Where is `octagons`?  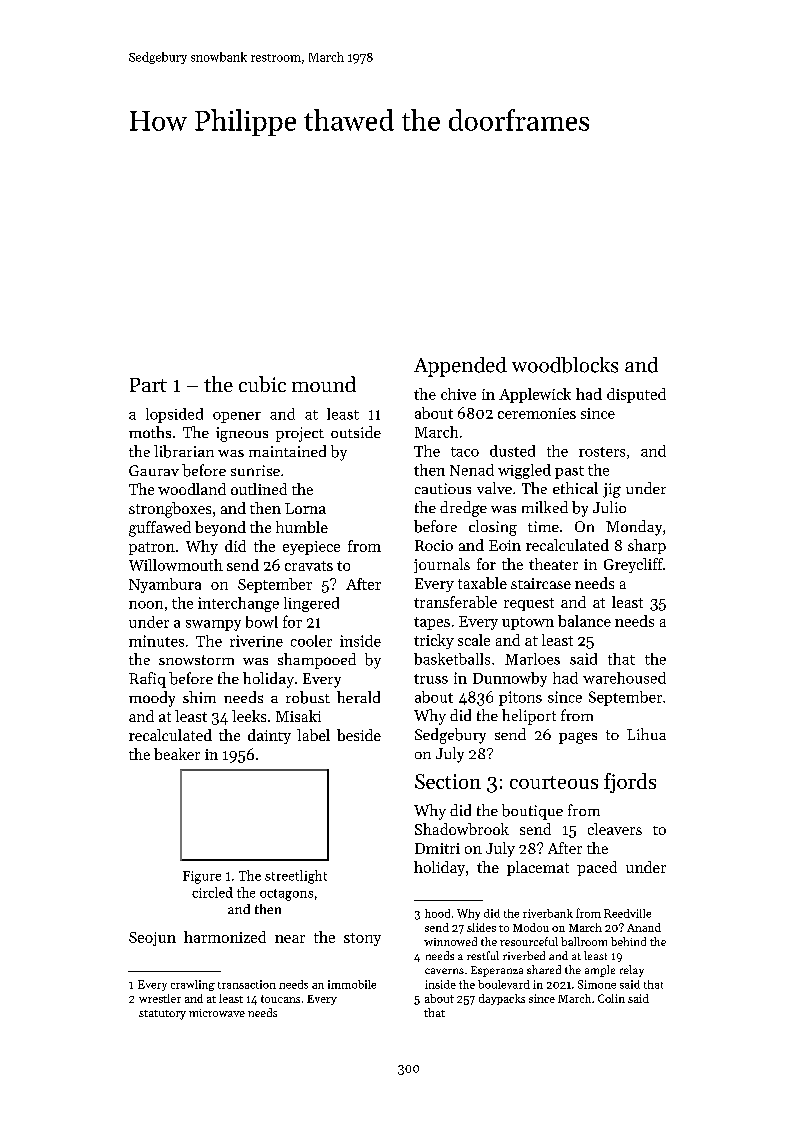
octagons is located at coordinates (286, 895).
